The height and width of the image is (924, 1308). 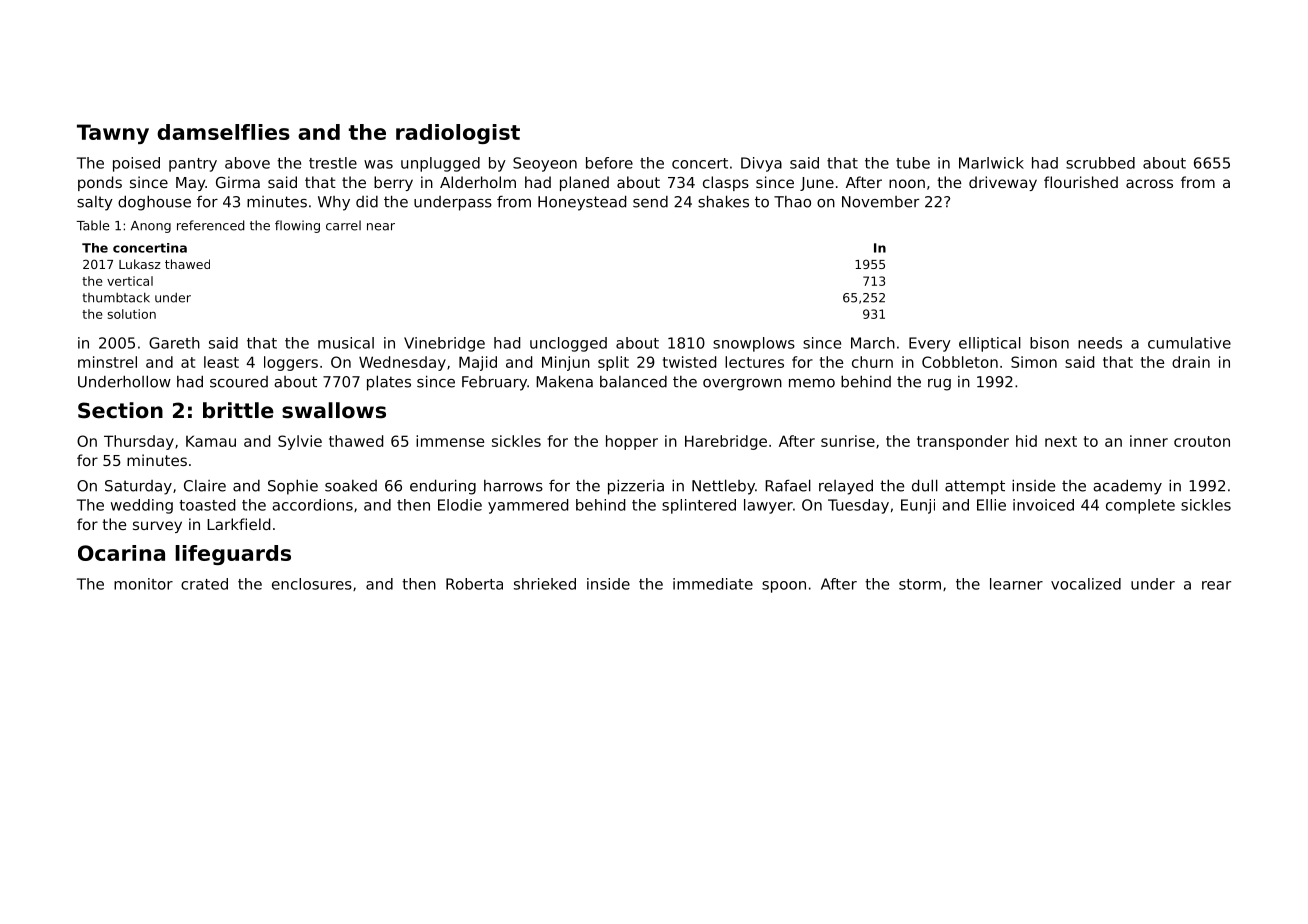 What do you see at coordinates (130, 281) in the image?
I see `vertical` at bounding box center [130, 281].
